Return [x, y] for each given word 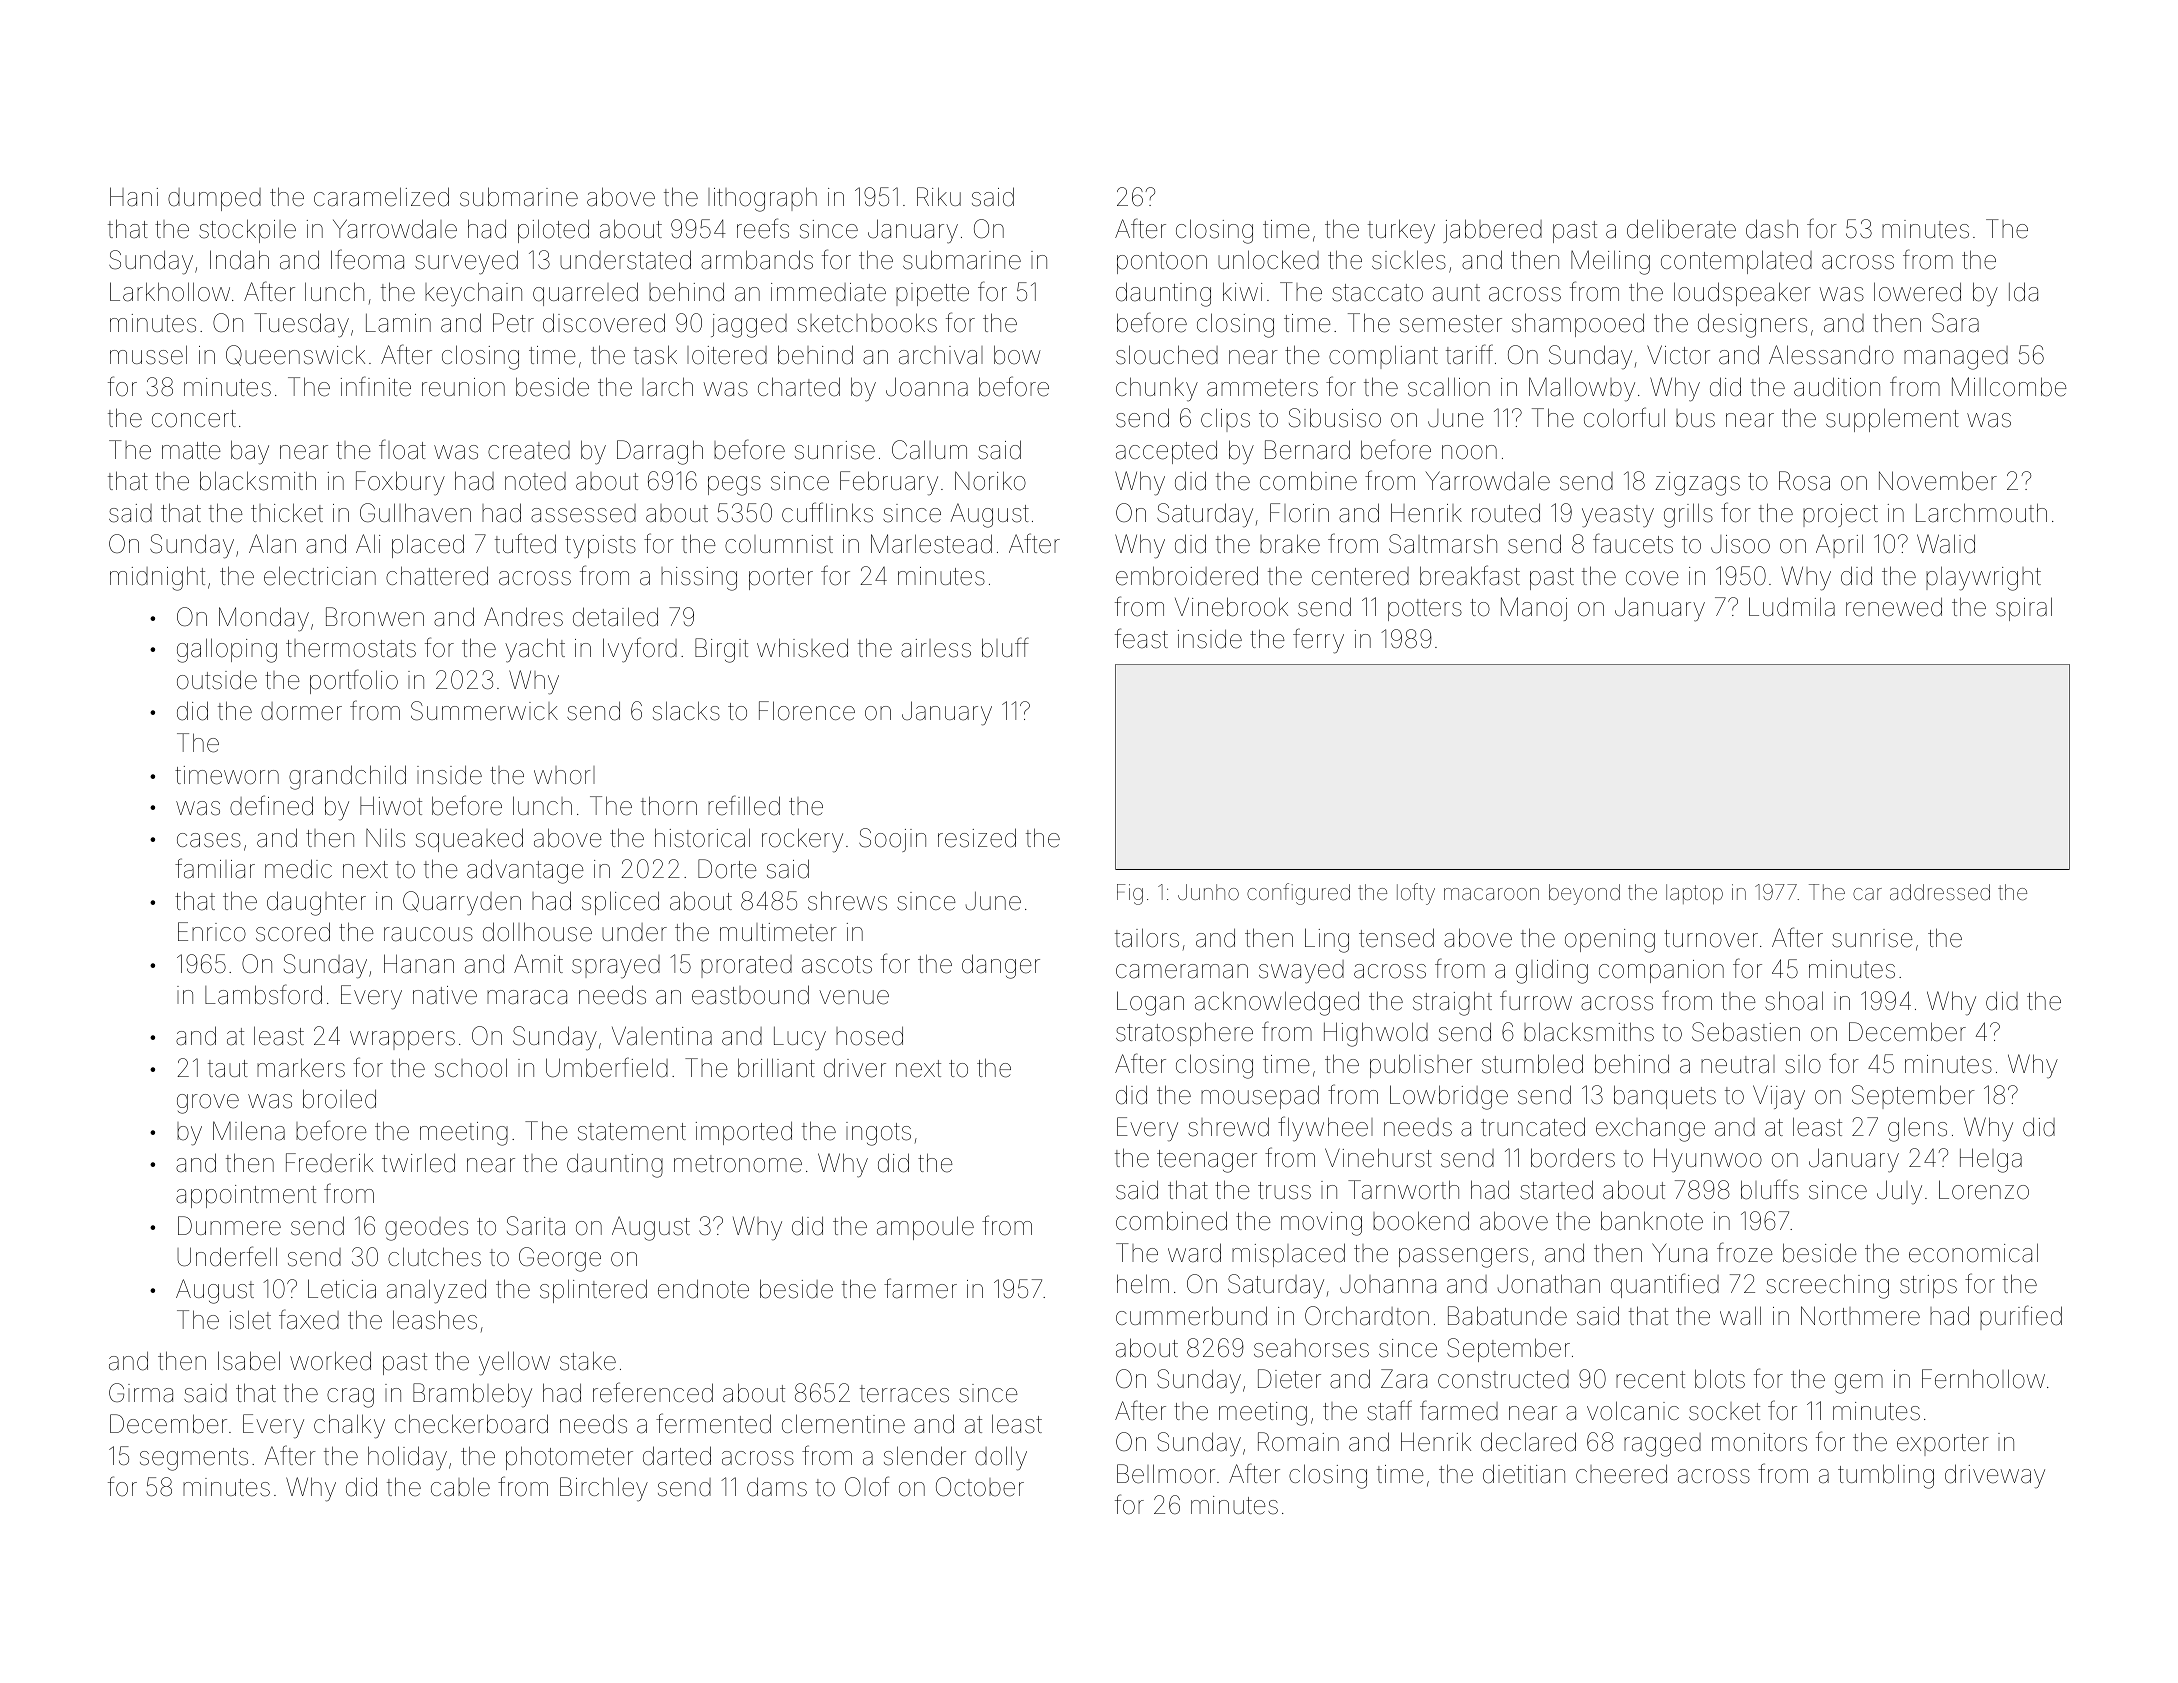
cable [460, 1487]
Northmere [1860, 1316]
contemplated [1736, 262]
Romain [1298, 1442]
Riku [939, 196]
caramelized [381, 197]
